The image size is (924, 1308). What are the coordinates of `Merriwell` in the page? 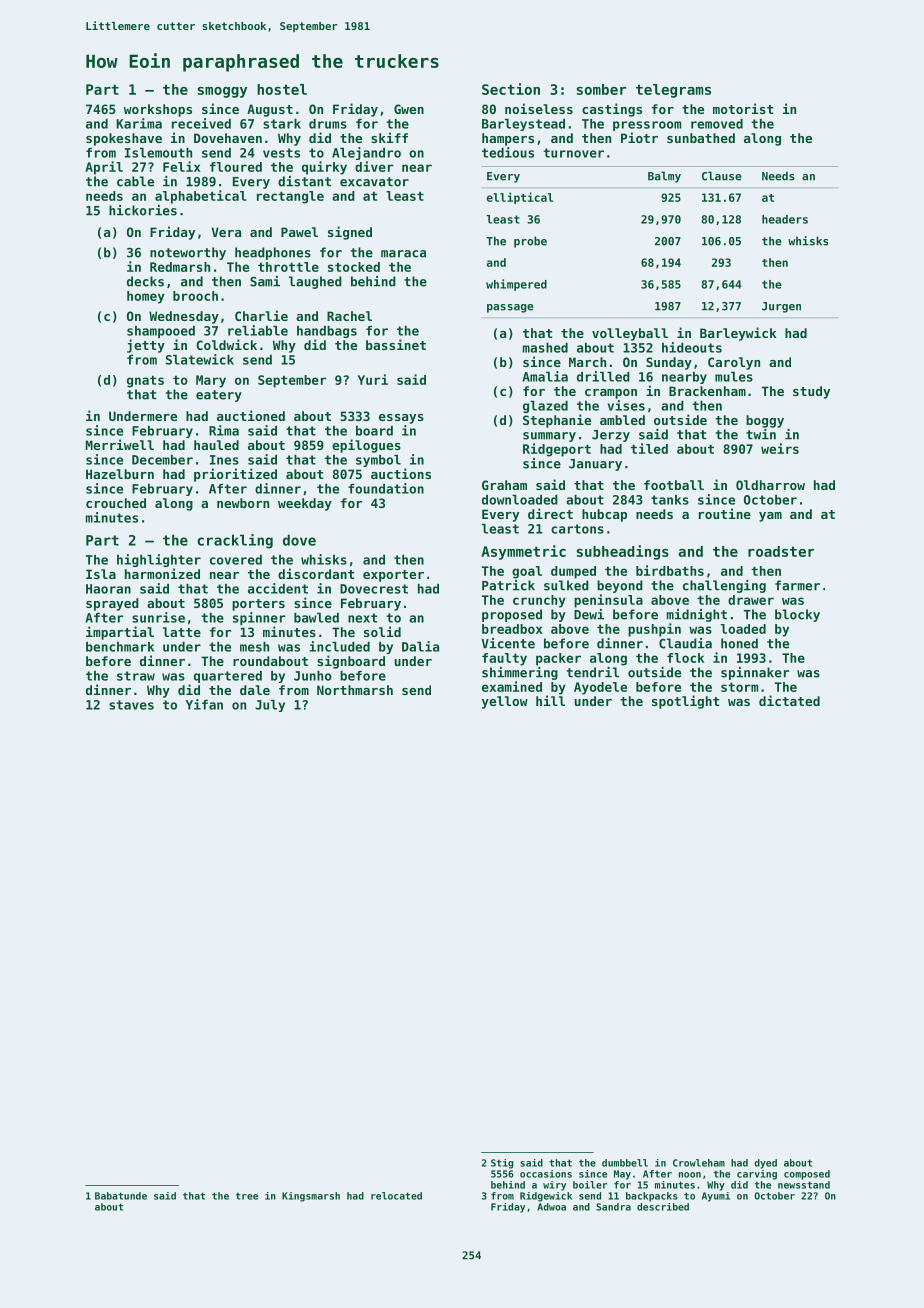 It's located at (120, 444).
